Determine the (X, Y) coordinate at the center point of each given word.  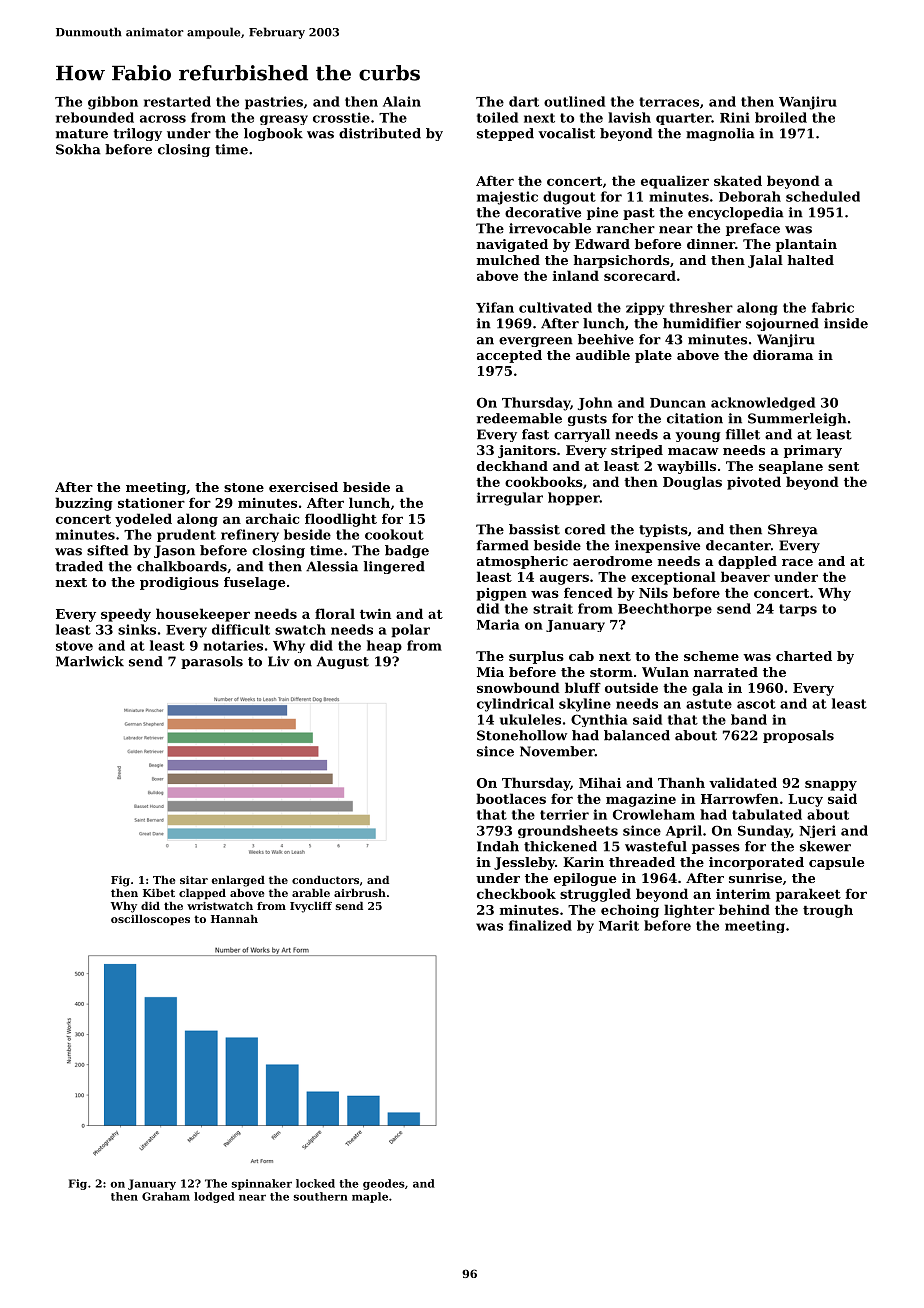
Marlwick (90, 661)
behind (744, 909)
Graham (166, 1196)
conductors (325, 880)
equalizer (675, 182)
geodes (384, 1184)
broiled (781, 117)
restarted (177, 101)
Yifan (495, 307)
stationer (151, 503)
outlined (574, 101)
